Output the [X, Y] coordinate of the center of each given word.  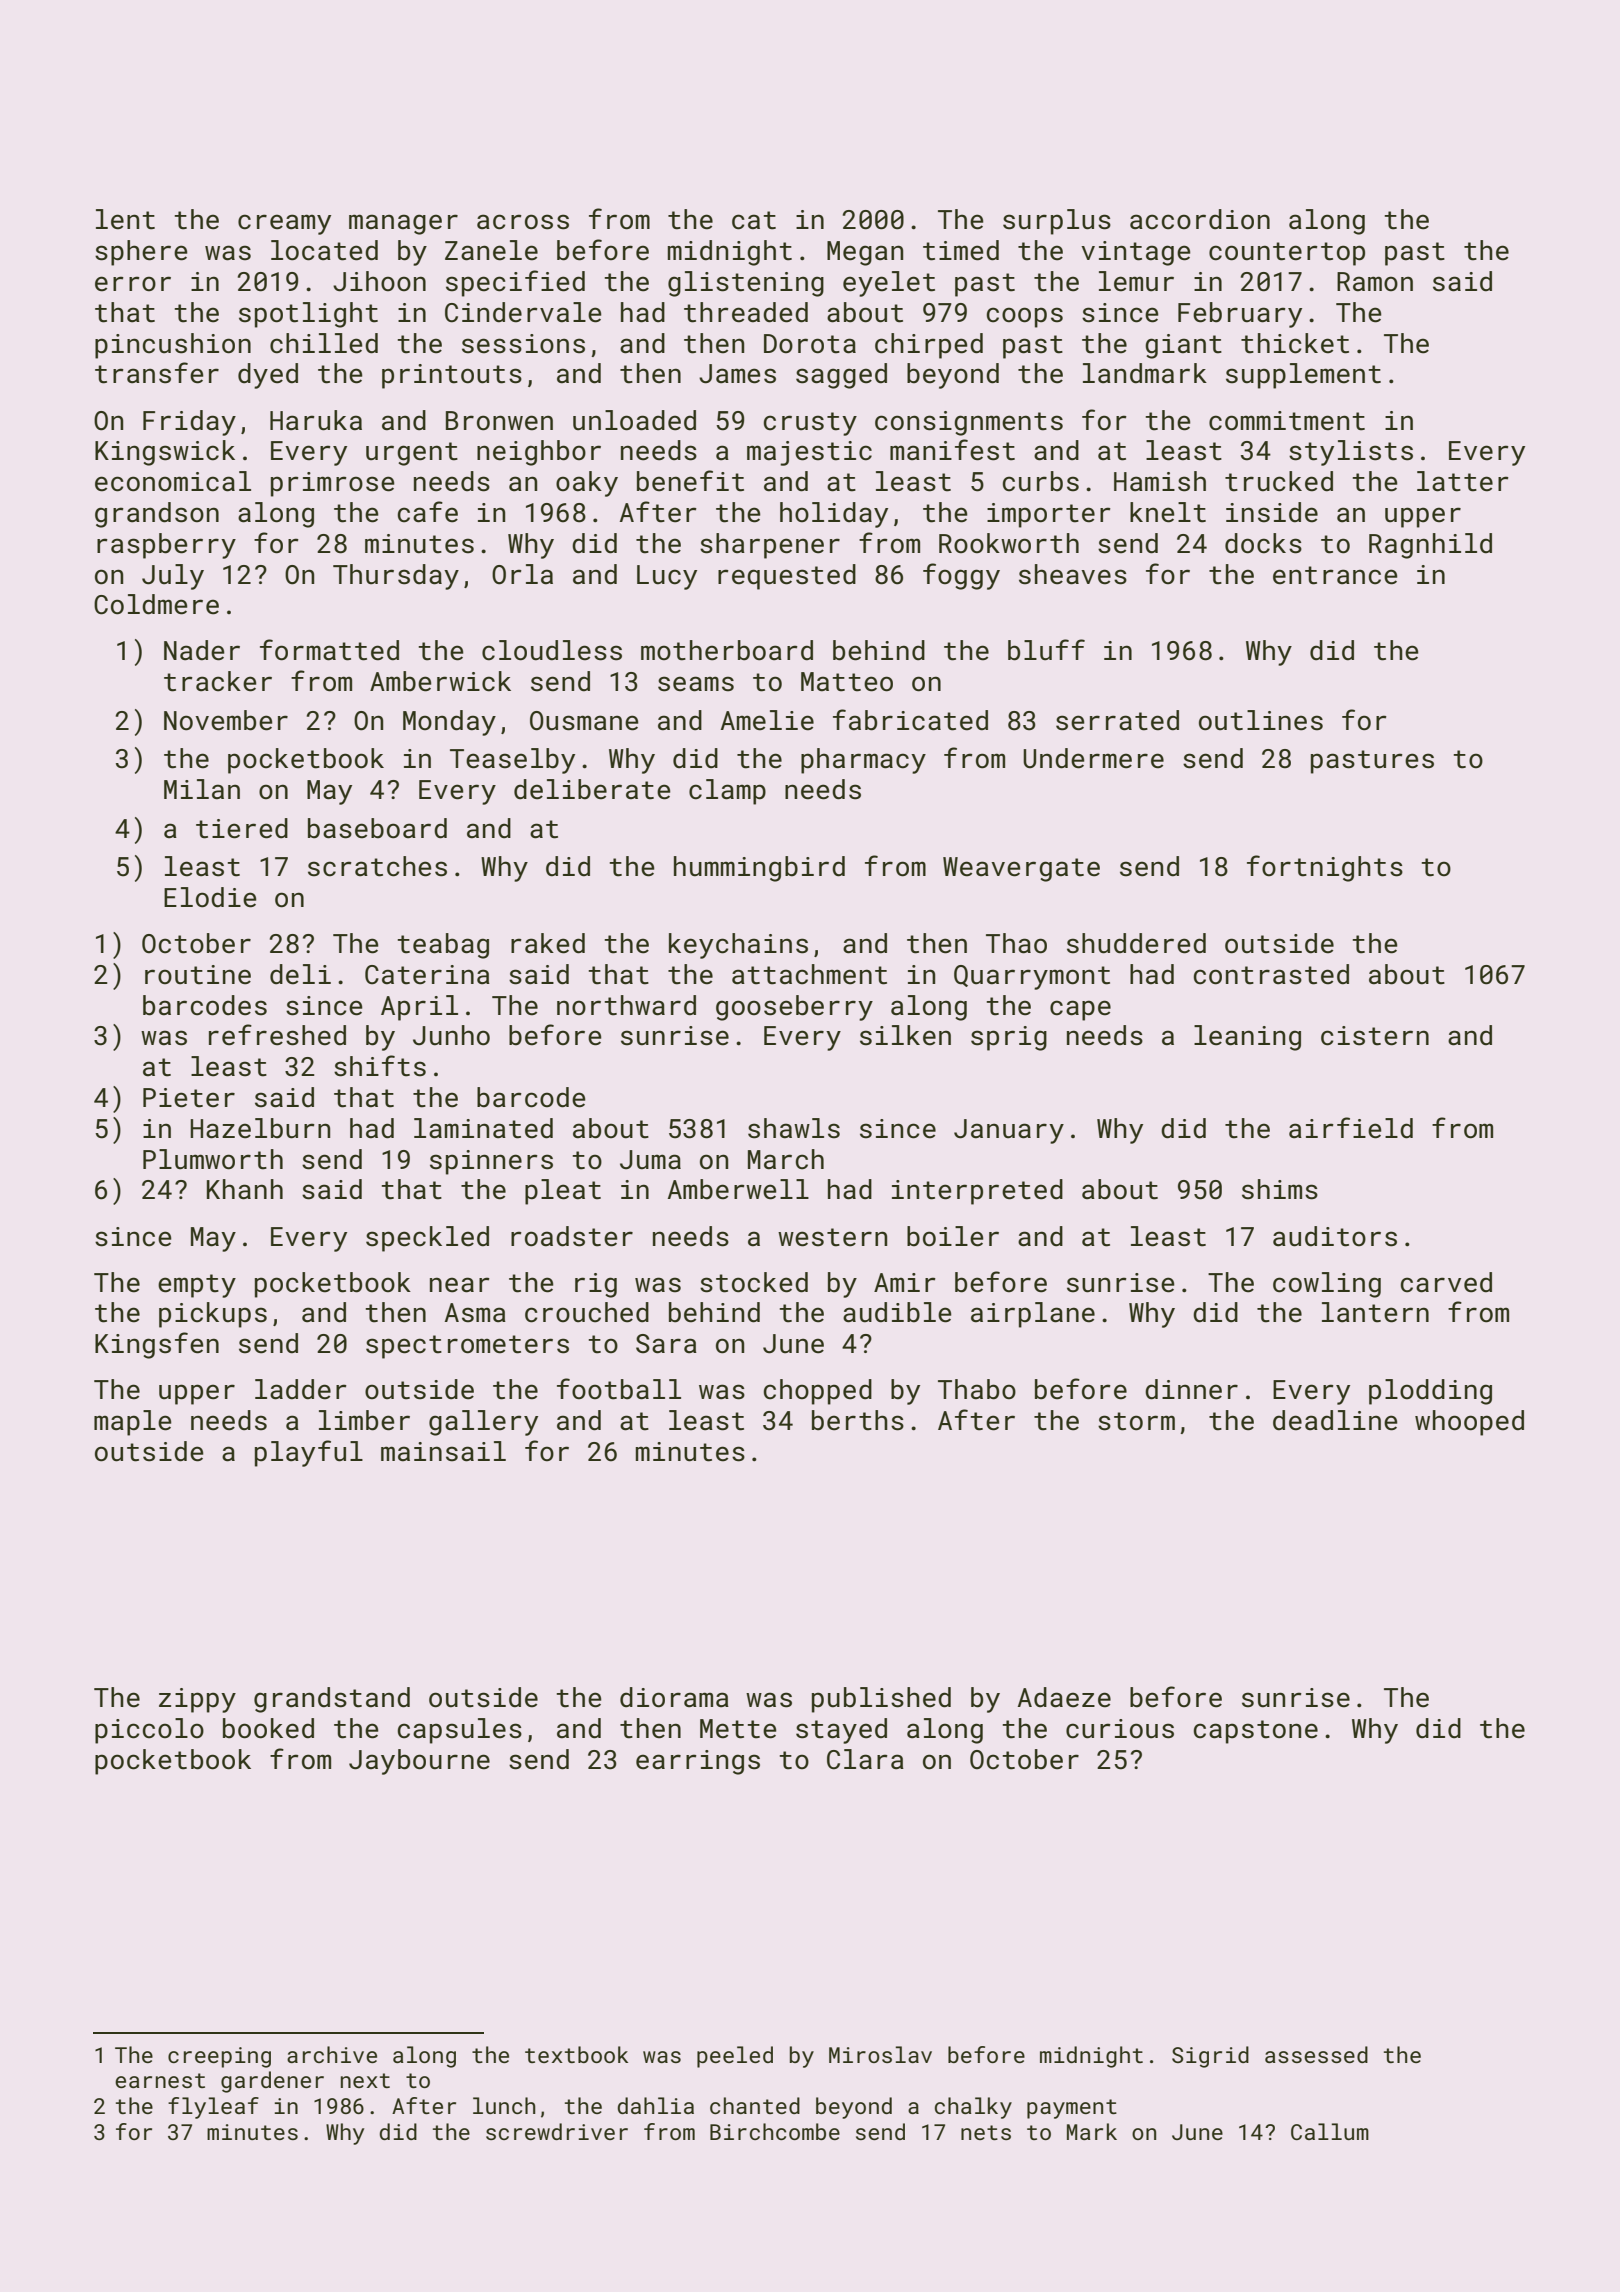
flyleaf [213, 2108]
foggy [961, 576]
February [1240, 315]
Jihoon [379, 281]
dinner [1191, 1389]
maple [133, 1423]
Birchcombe [775, 2131]
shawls [794, 1128]
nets [986, 2132]
